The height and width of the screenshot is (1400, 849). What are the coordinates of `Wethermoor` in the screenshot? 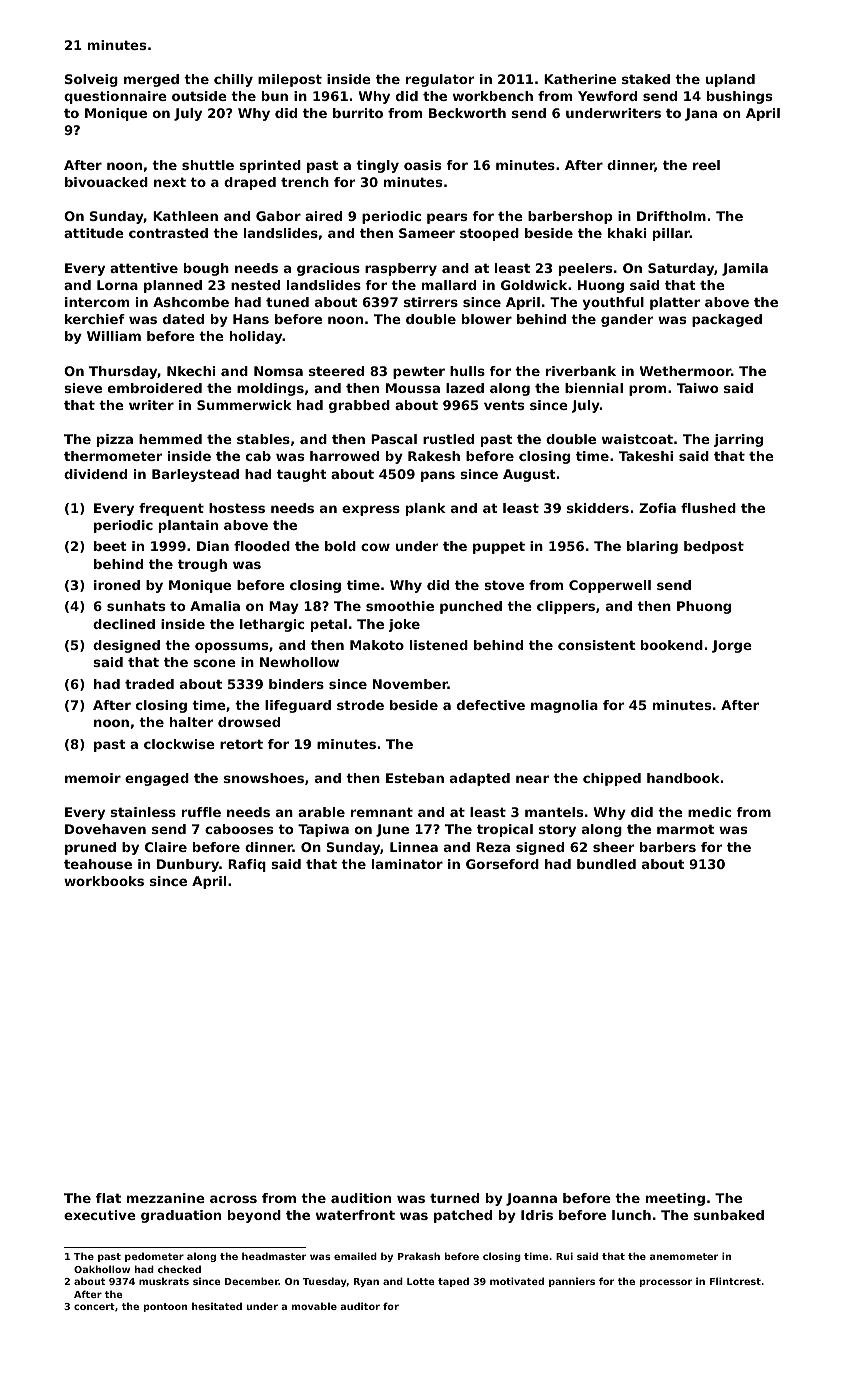 It's located at (685, 371).
